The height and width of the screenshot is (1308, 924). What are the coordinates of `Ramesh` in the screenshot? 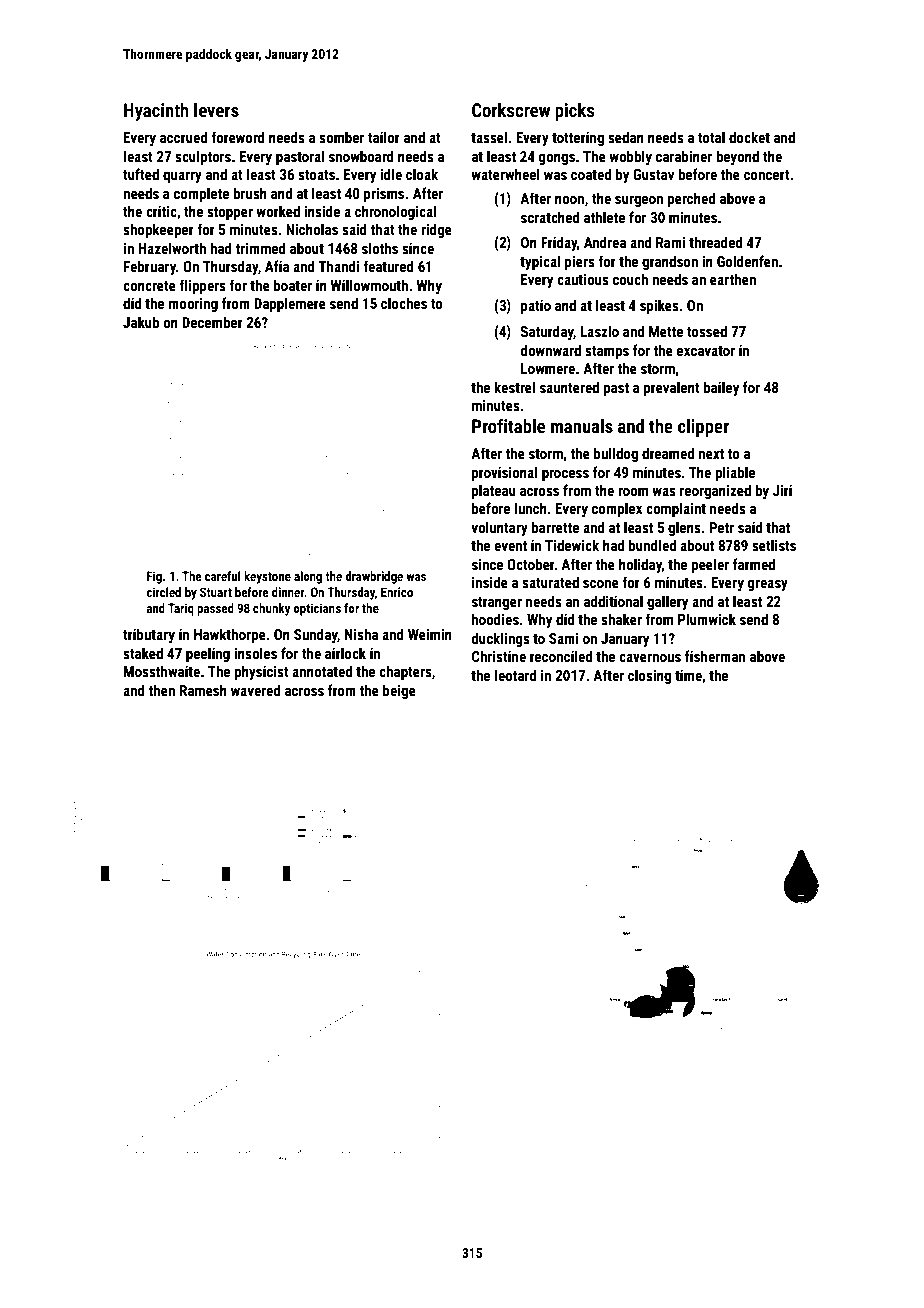 It's located at (203, 690).
